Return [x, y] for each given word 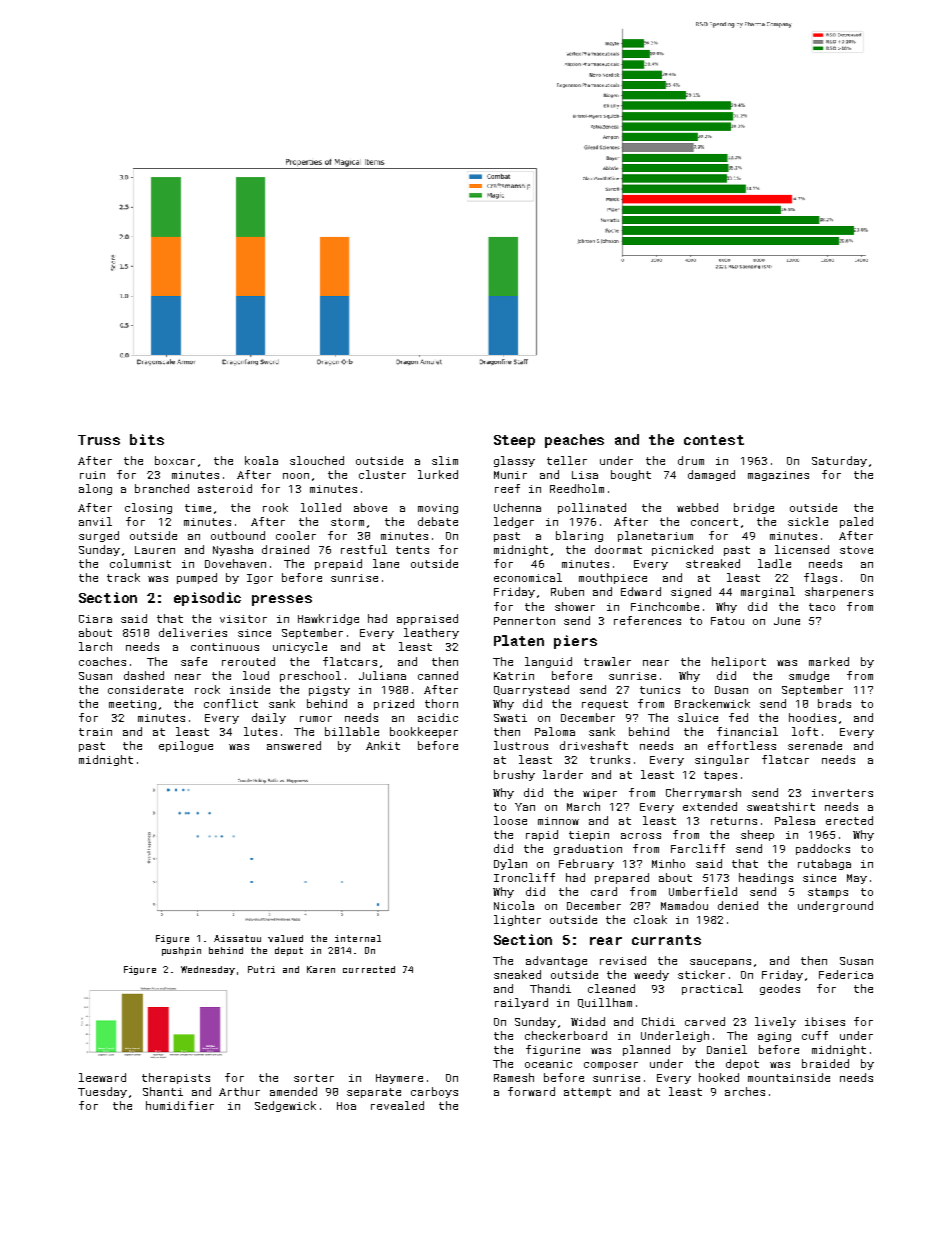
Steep [514, 441]
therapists [176, 1078]
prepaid [338, 564]
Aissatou [237, 938]
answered [294, 745]
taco [822, 607]
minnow [558, 821]
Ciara [95, 619]
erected [849, 820]
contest [714, 440]
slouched [317, 460]
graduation [588, 849]
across [641, 836]
